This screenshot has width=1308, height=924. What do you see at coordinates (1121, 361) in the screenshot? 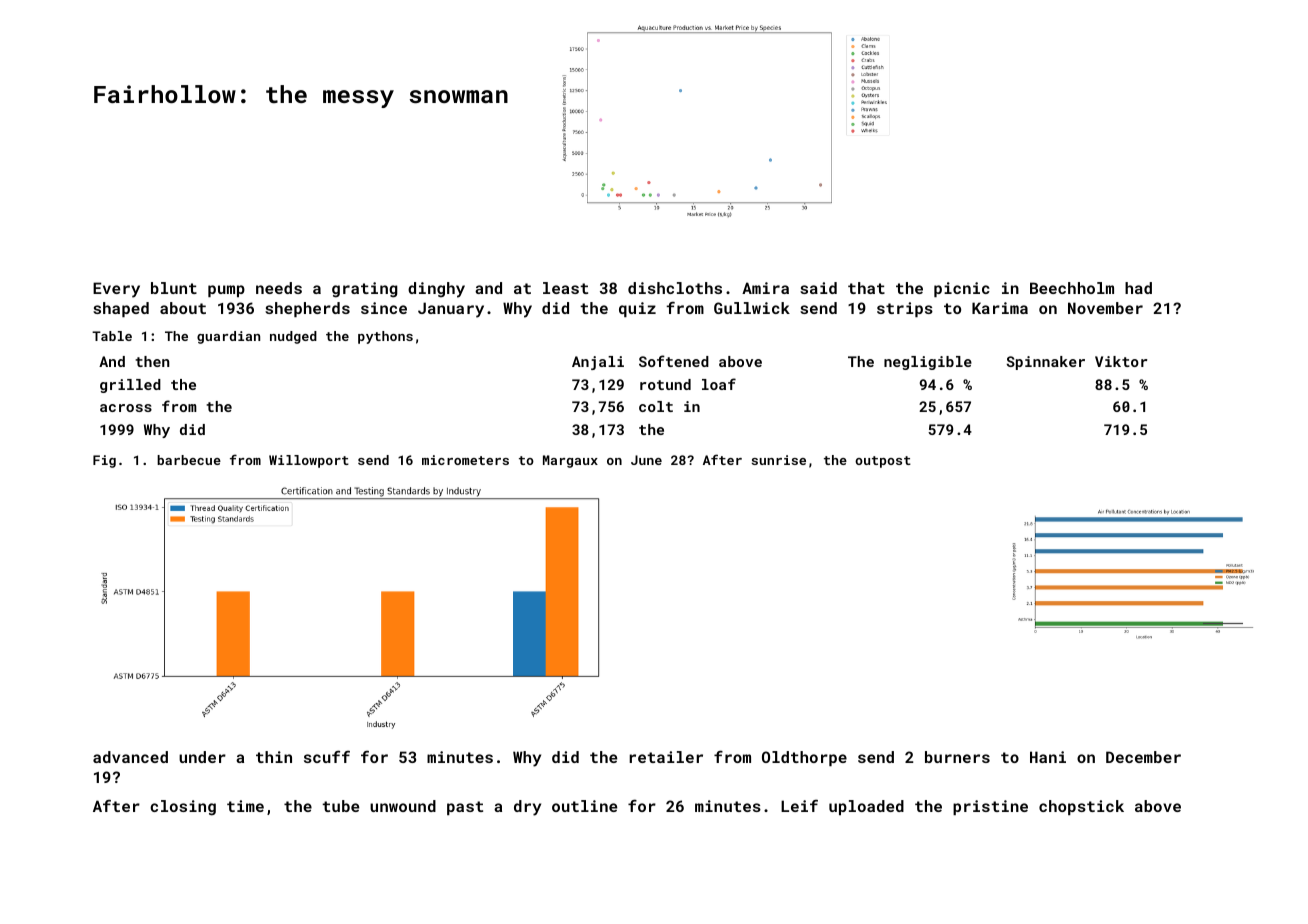
I see `Viktor` at bounding box center [1121, 361].
